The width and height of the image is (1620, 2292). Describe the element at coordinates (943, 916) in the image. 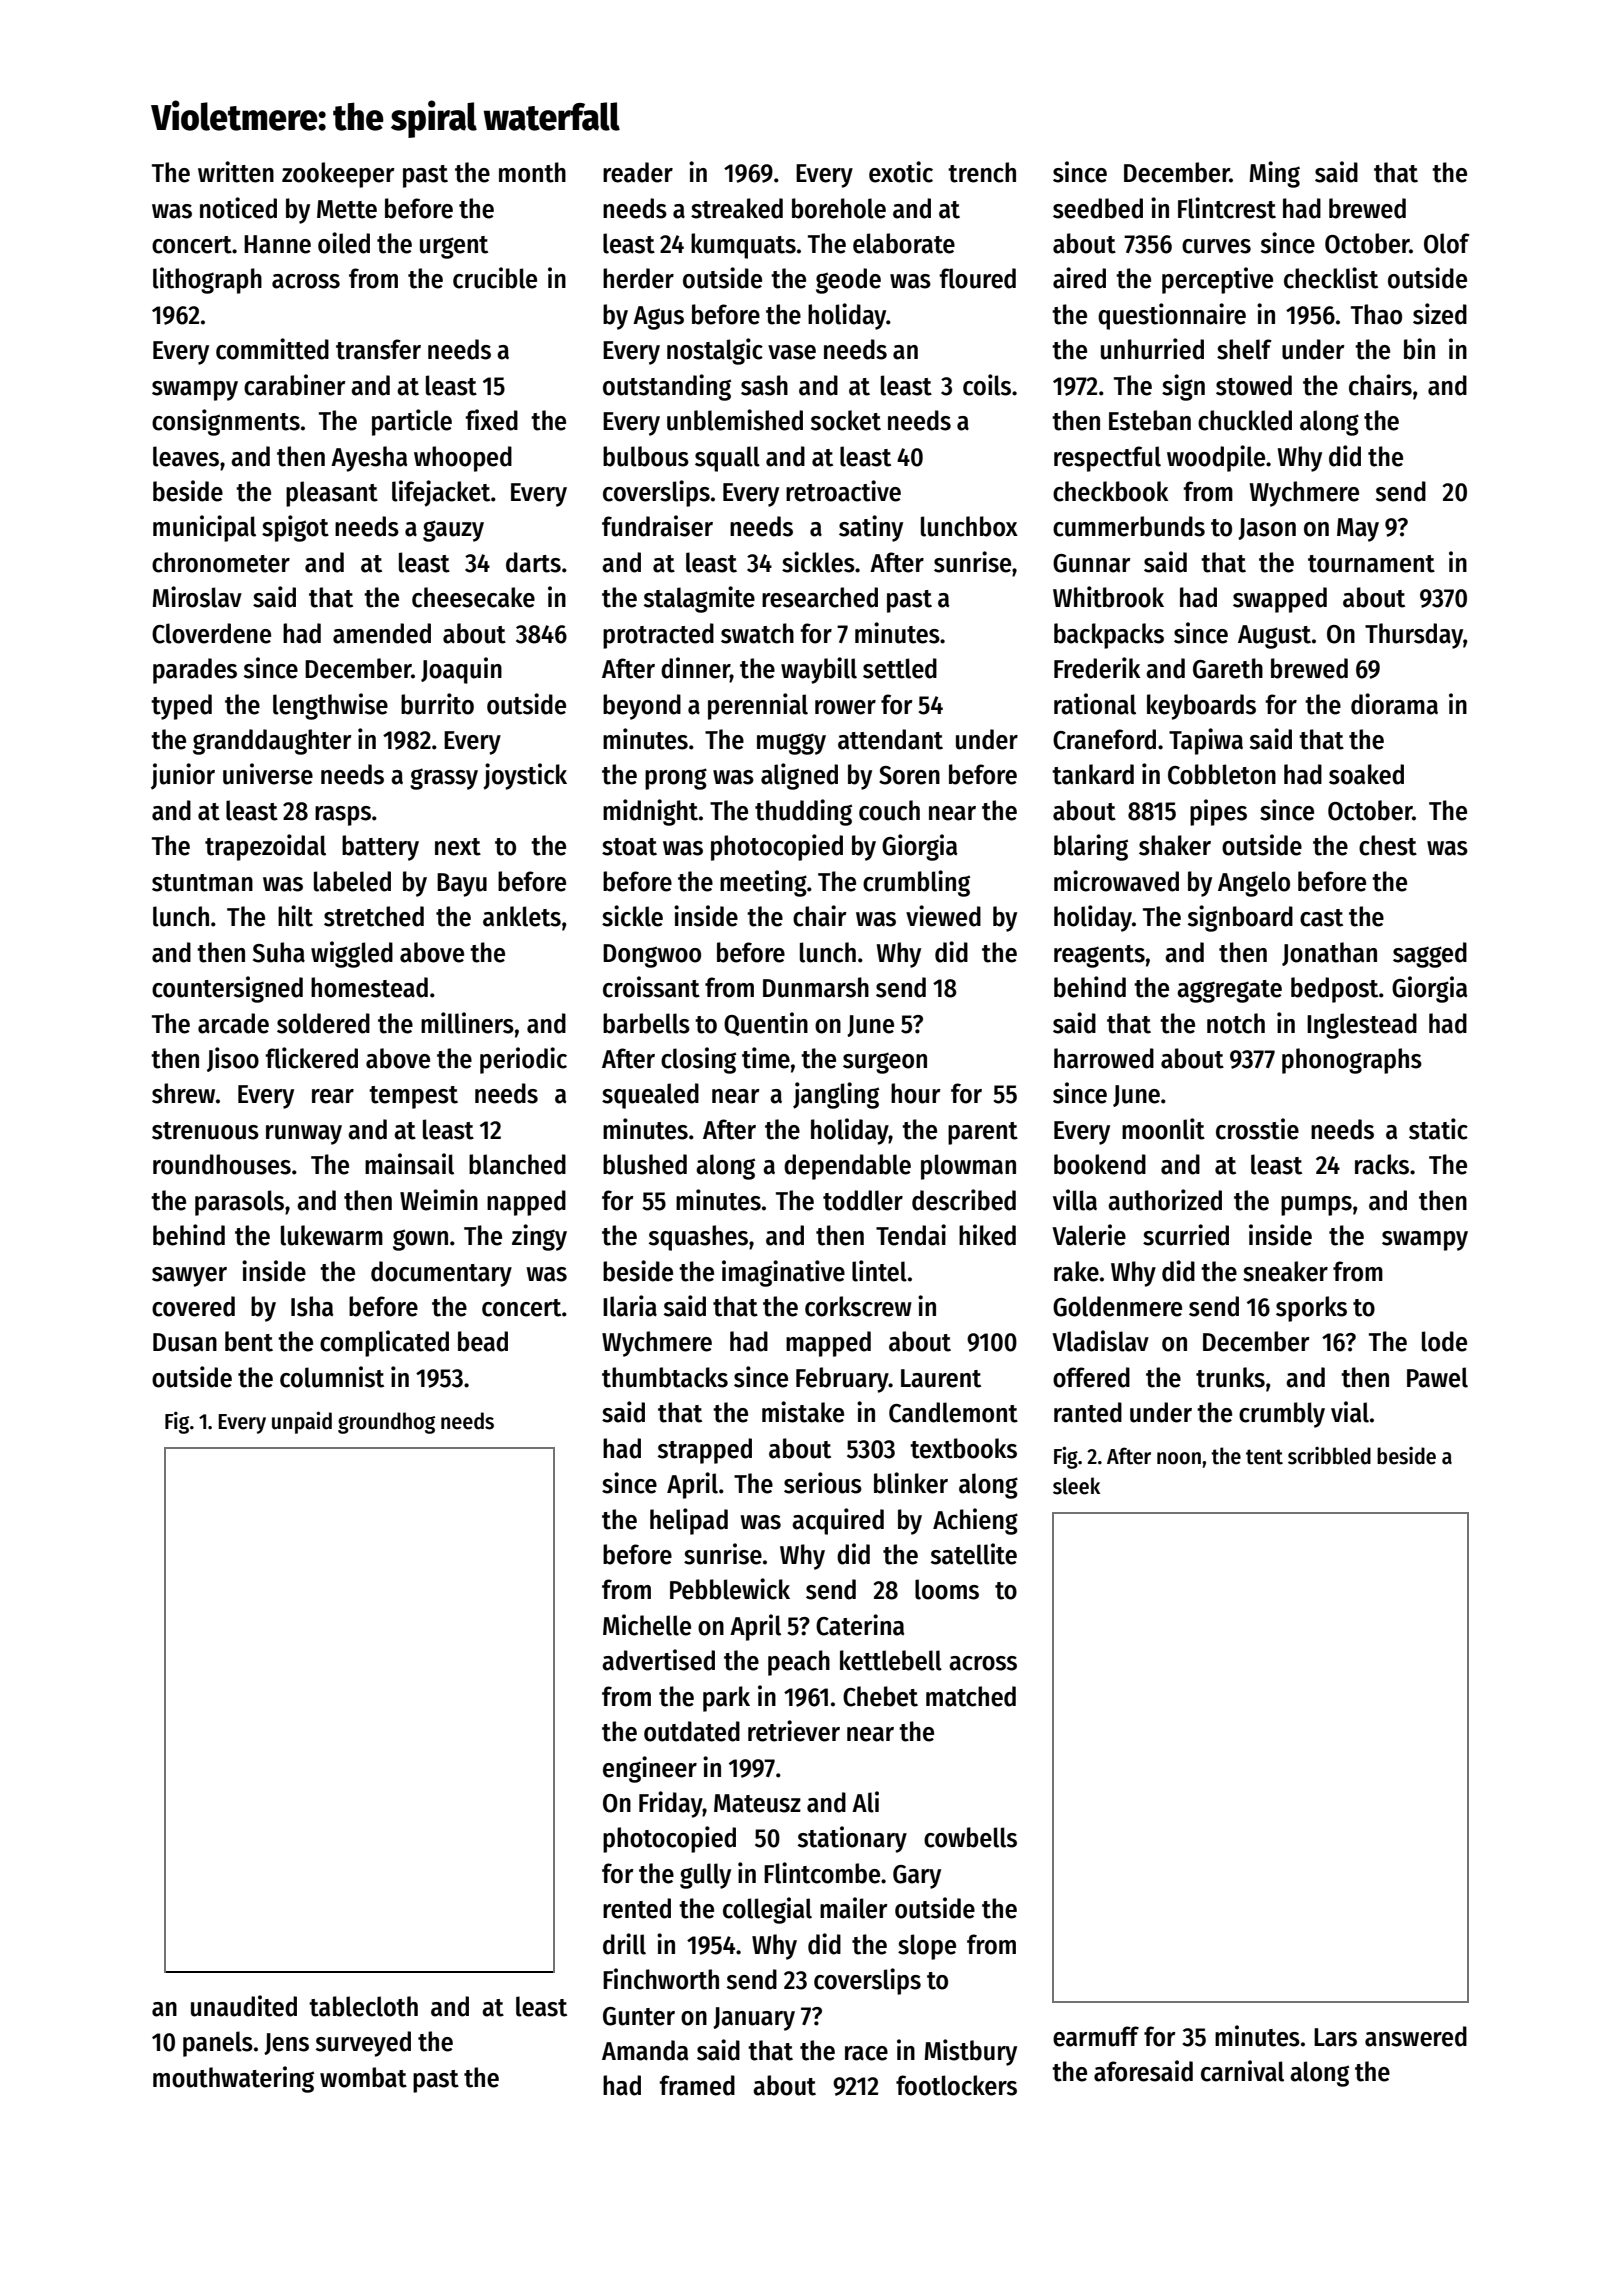

I see `viewed` at that location.
